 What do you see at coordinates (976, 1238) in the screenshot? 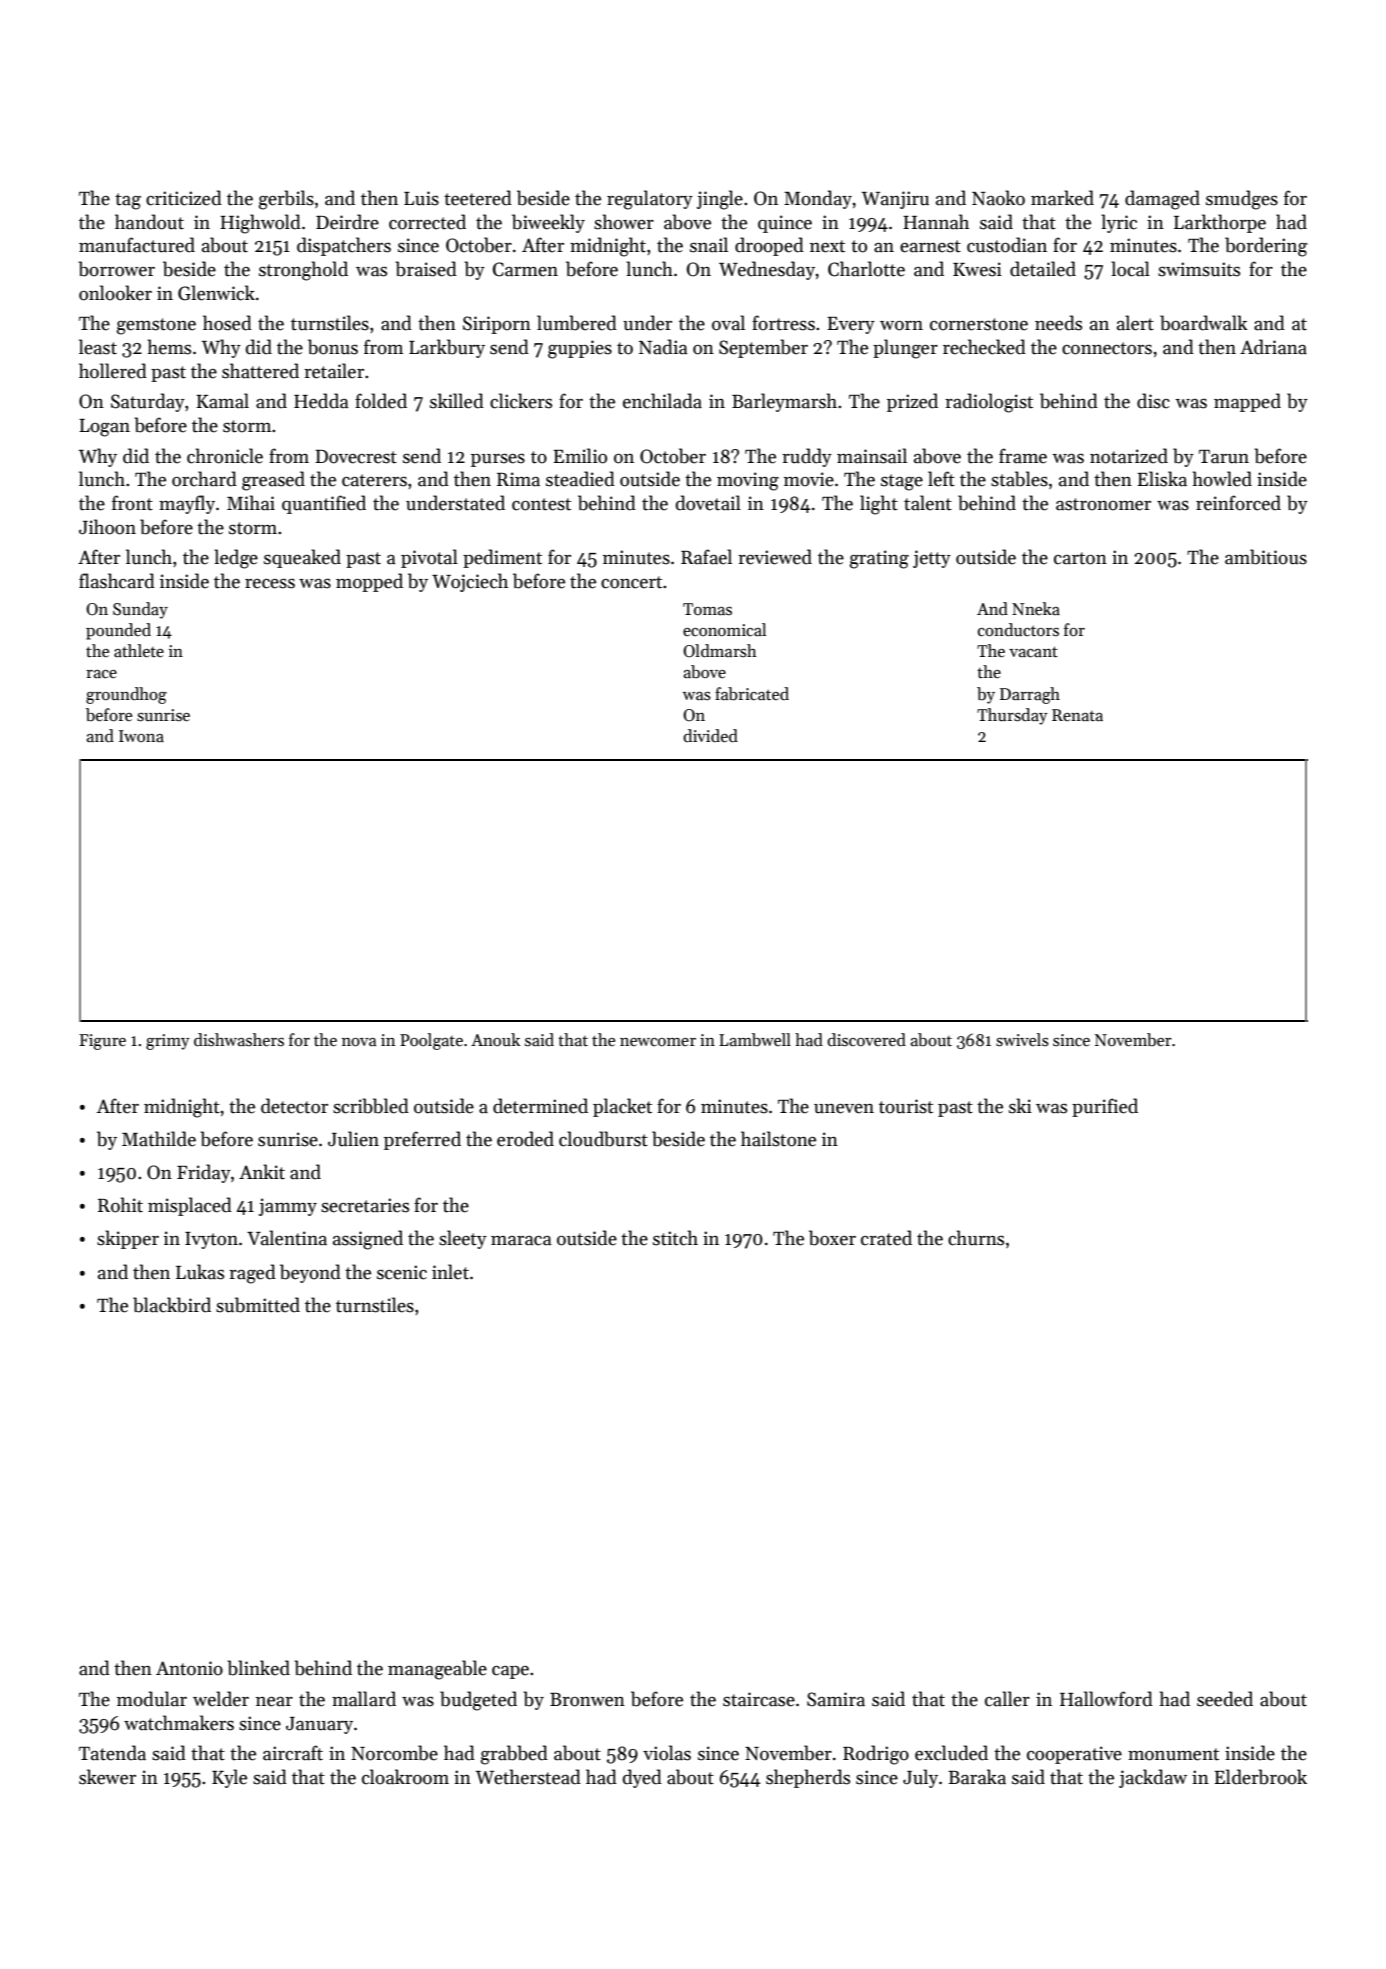
I see `churns` at bounding box center [976, 1238].
